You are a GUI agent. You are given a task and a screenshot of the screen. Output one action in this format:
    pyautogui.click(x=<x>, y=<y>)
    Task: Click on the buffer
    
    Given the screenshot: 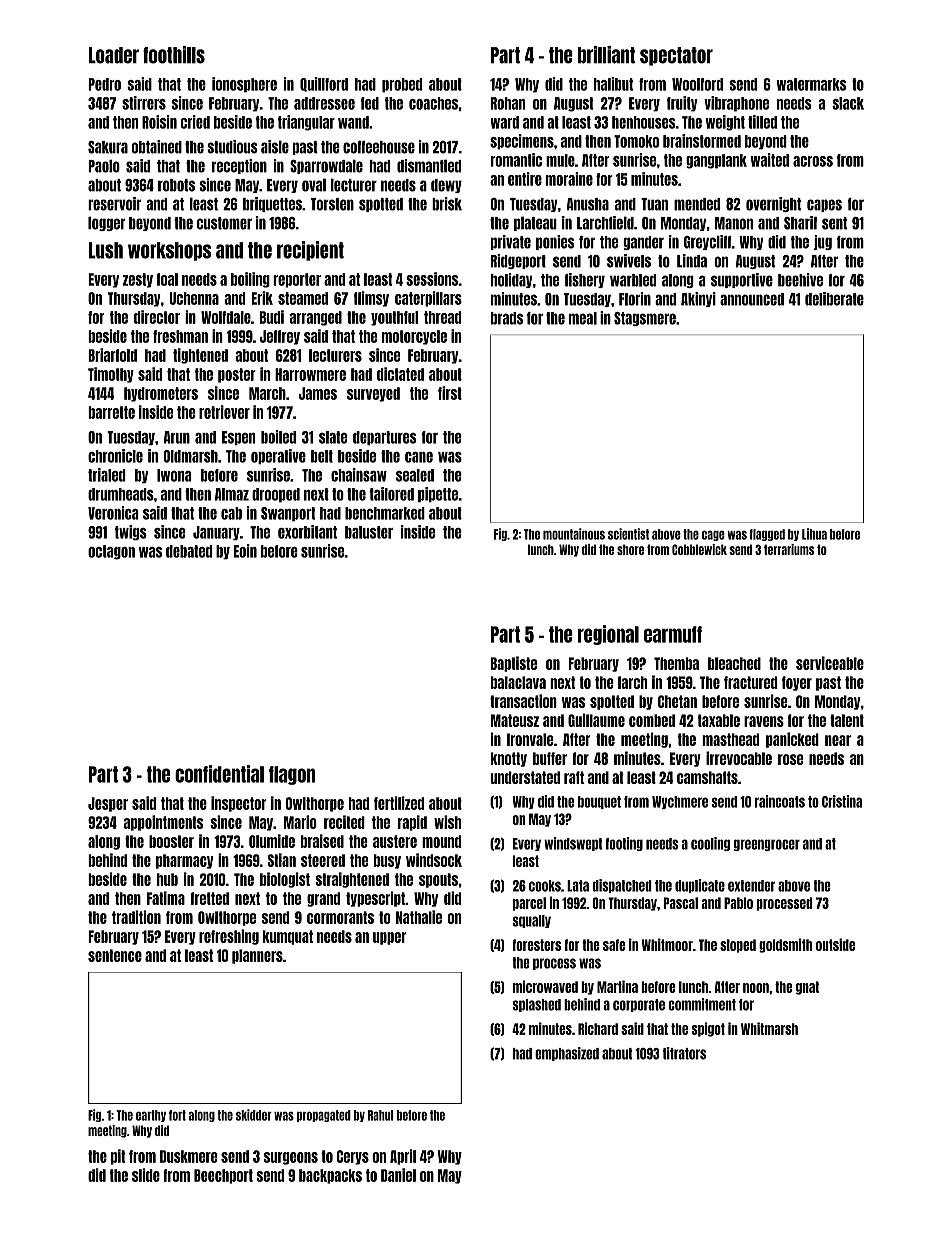 What is the action you would take?
    pyautogui.click(x=550, y=758)
